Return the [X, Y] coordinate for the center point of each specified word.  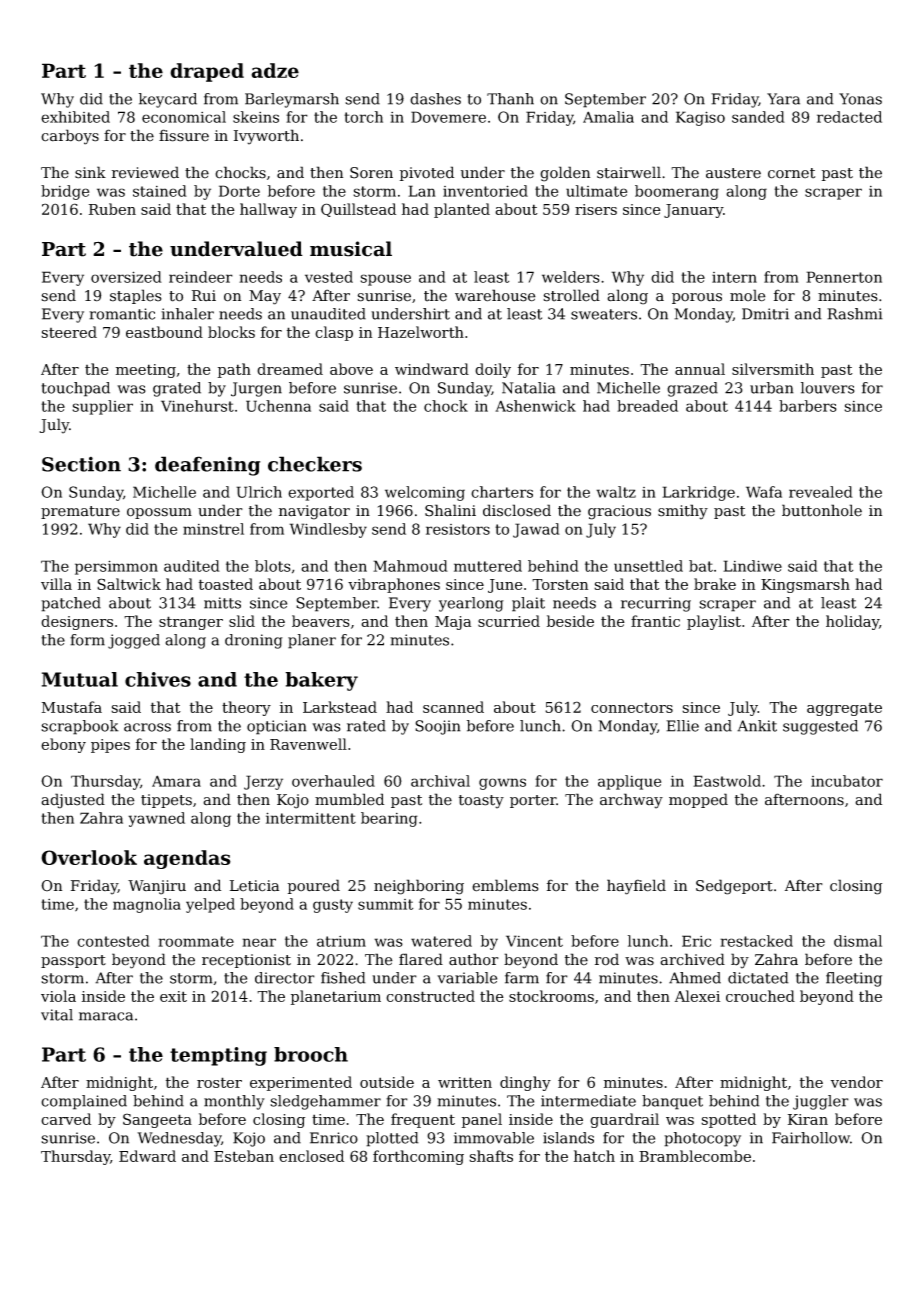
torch [363, 117]
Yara [783, 99]
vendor [857, 1082]
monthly [234, 1102]
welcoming [425, 493]
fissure [184, 135]
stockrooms [551, 996]
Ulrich [259, 492]
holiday [852, 622]
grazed [692, 389]
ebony [63, 745]
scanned [453, 707]
